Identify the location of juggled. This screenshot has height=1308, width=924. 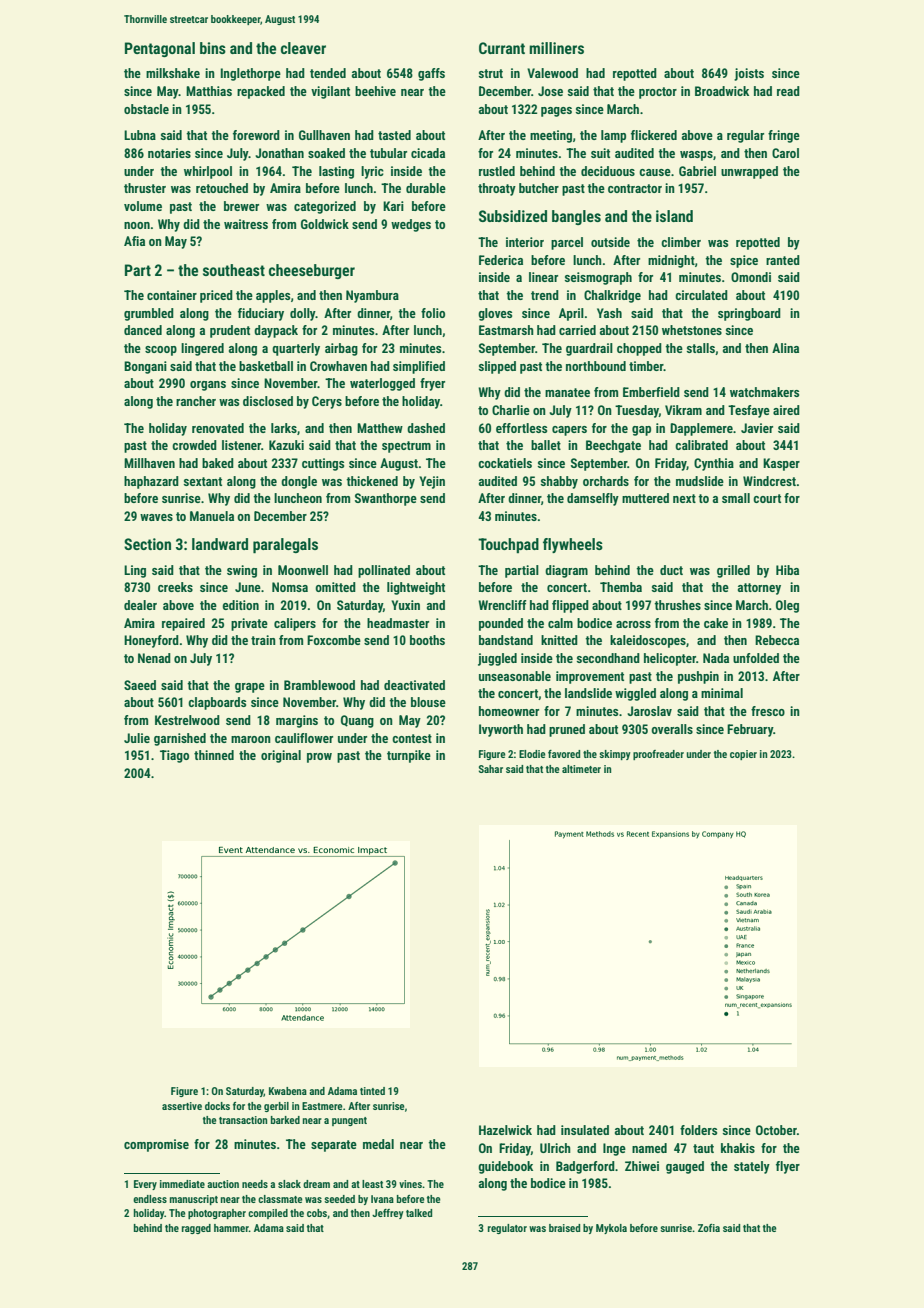
(497, 659).
